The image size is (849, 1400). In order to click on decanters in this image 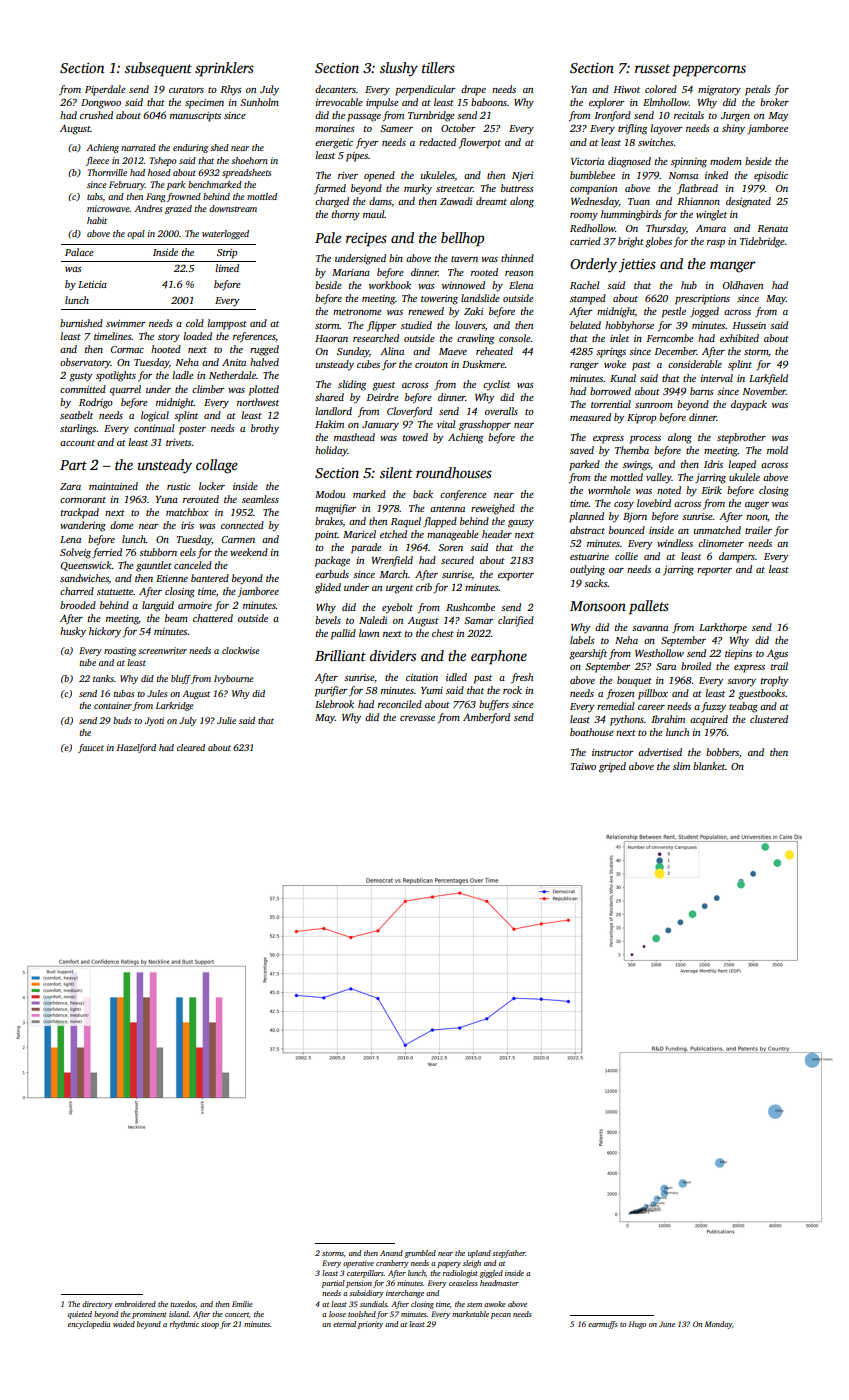, I will do `click(335, 89)`.
